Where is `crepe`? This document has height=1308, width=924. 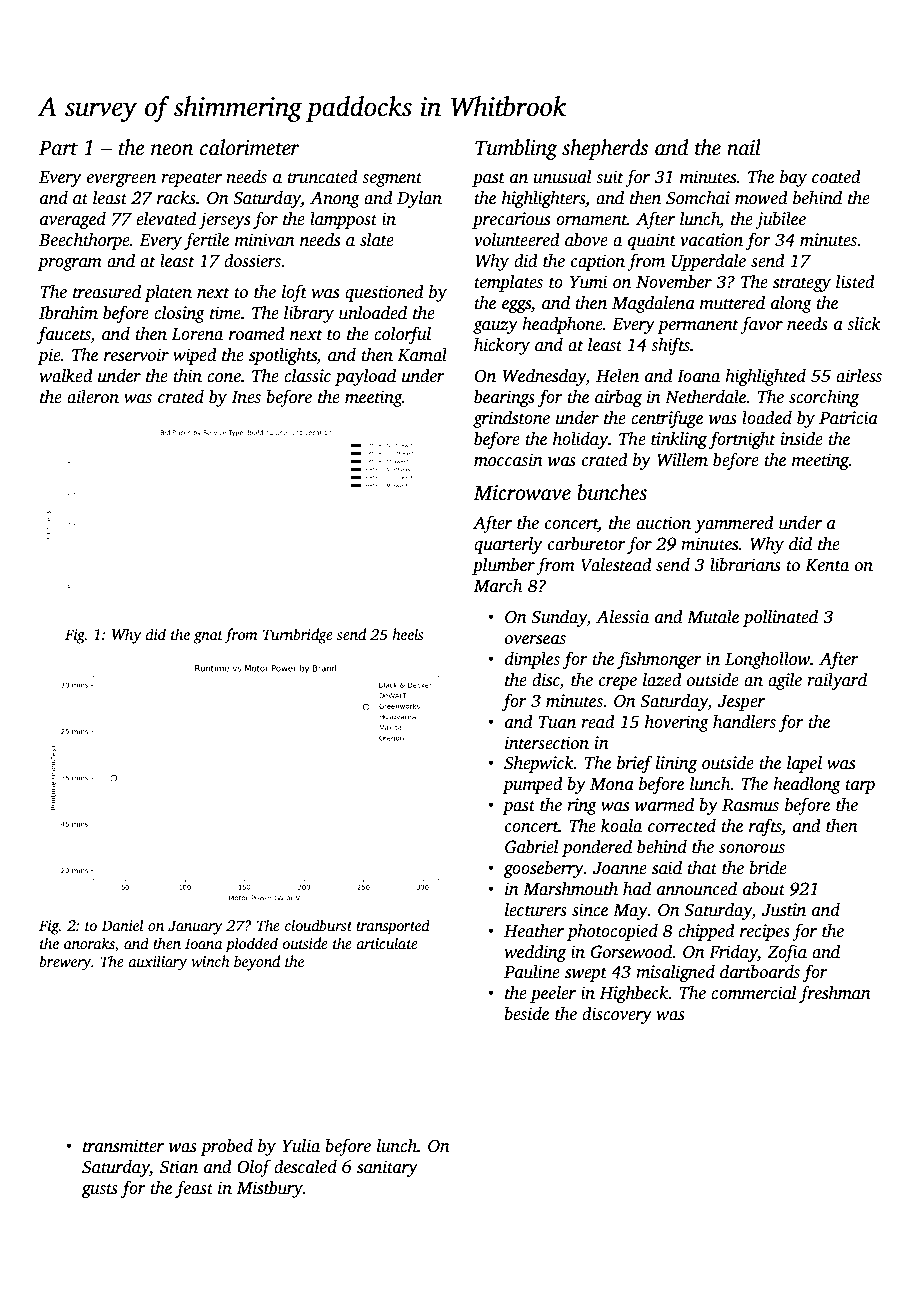 crepe is located at coordinates (618, 683).
